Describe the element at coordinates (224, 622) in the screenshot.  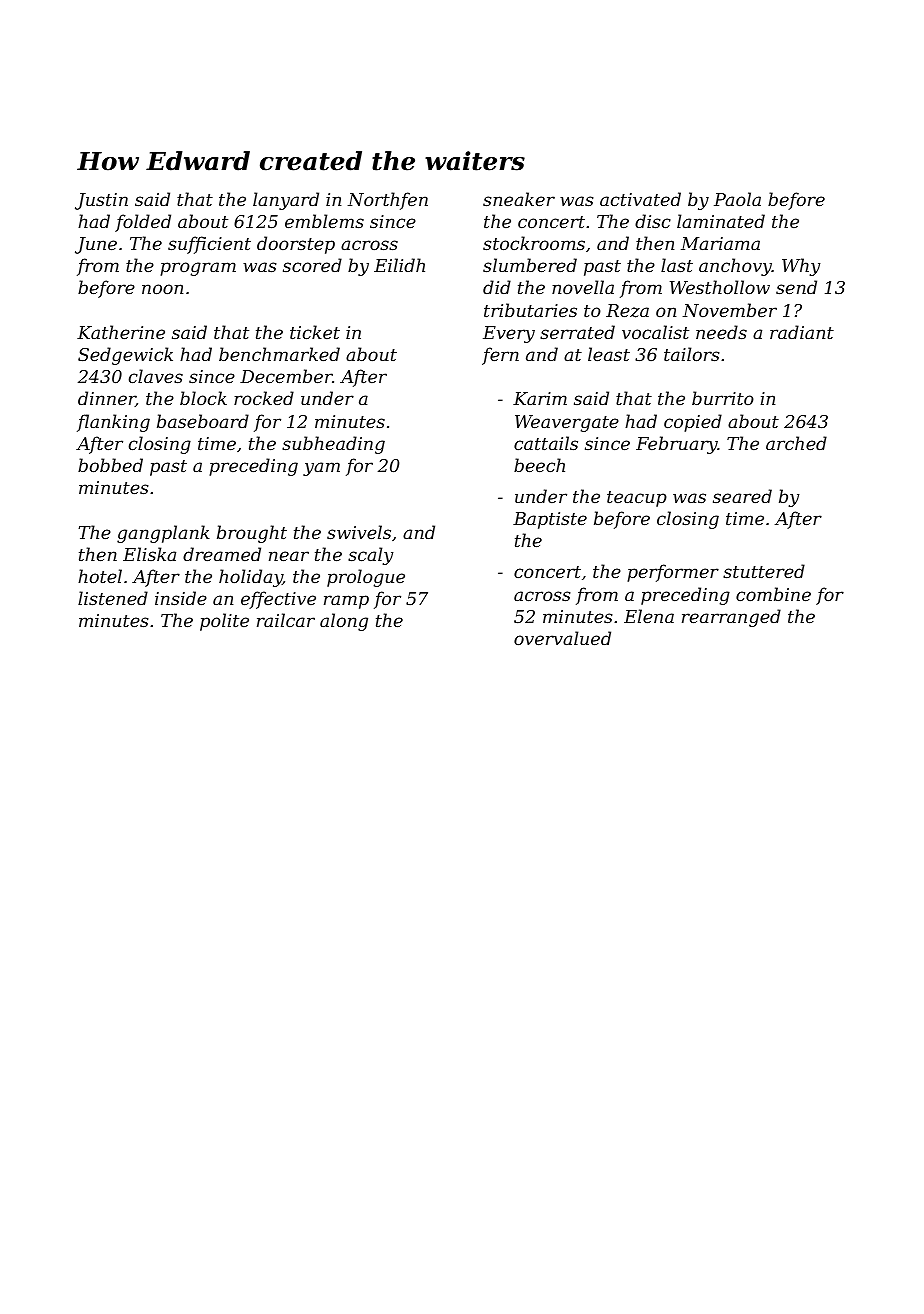
I see `polite` at that location.
